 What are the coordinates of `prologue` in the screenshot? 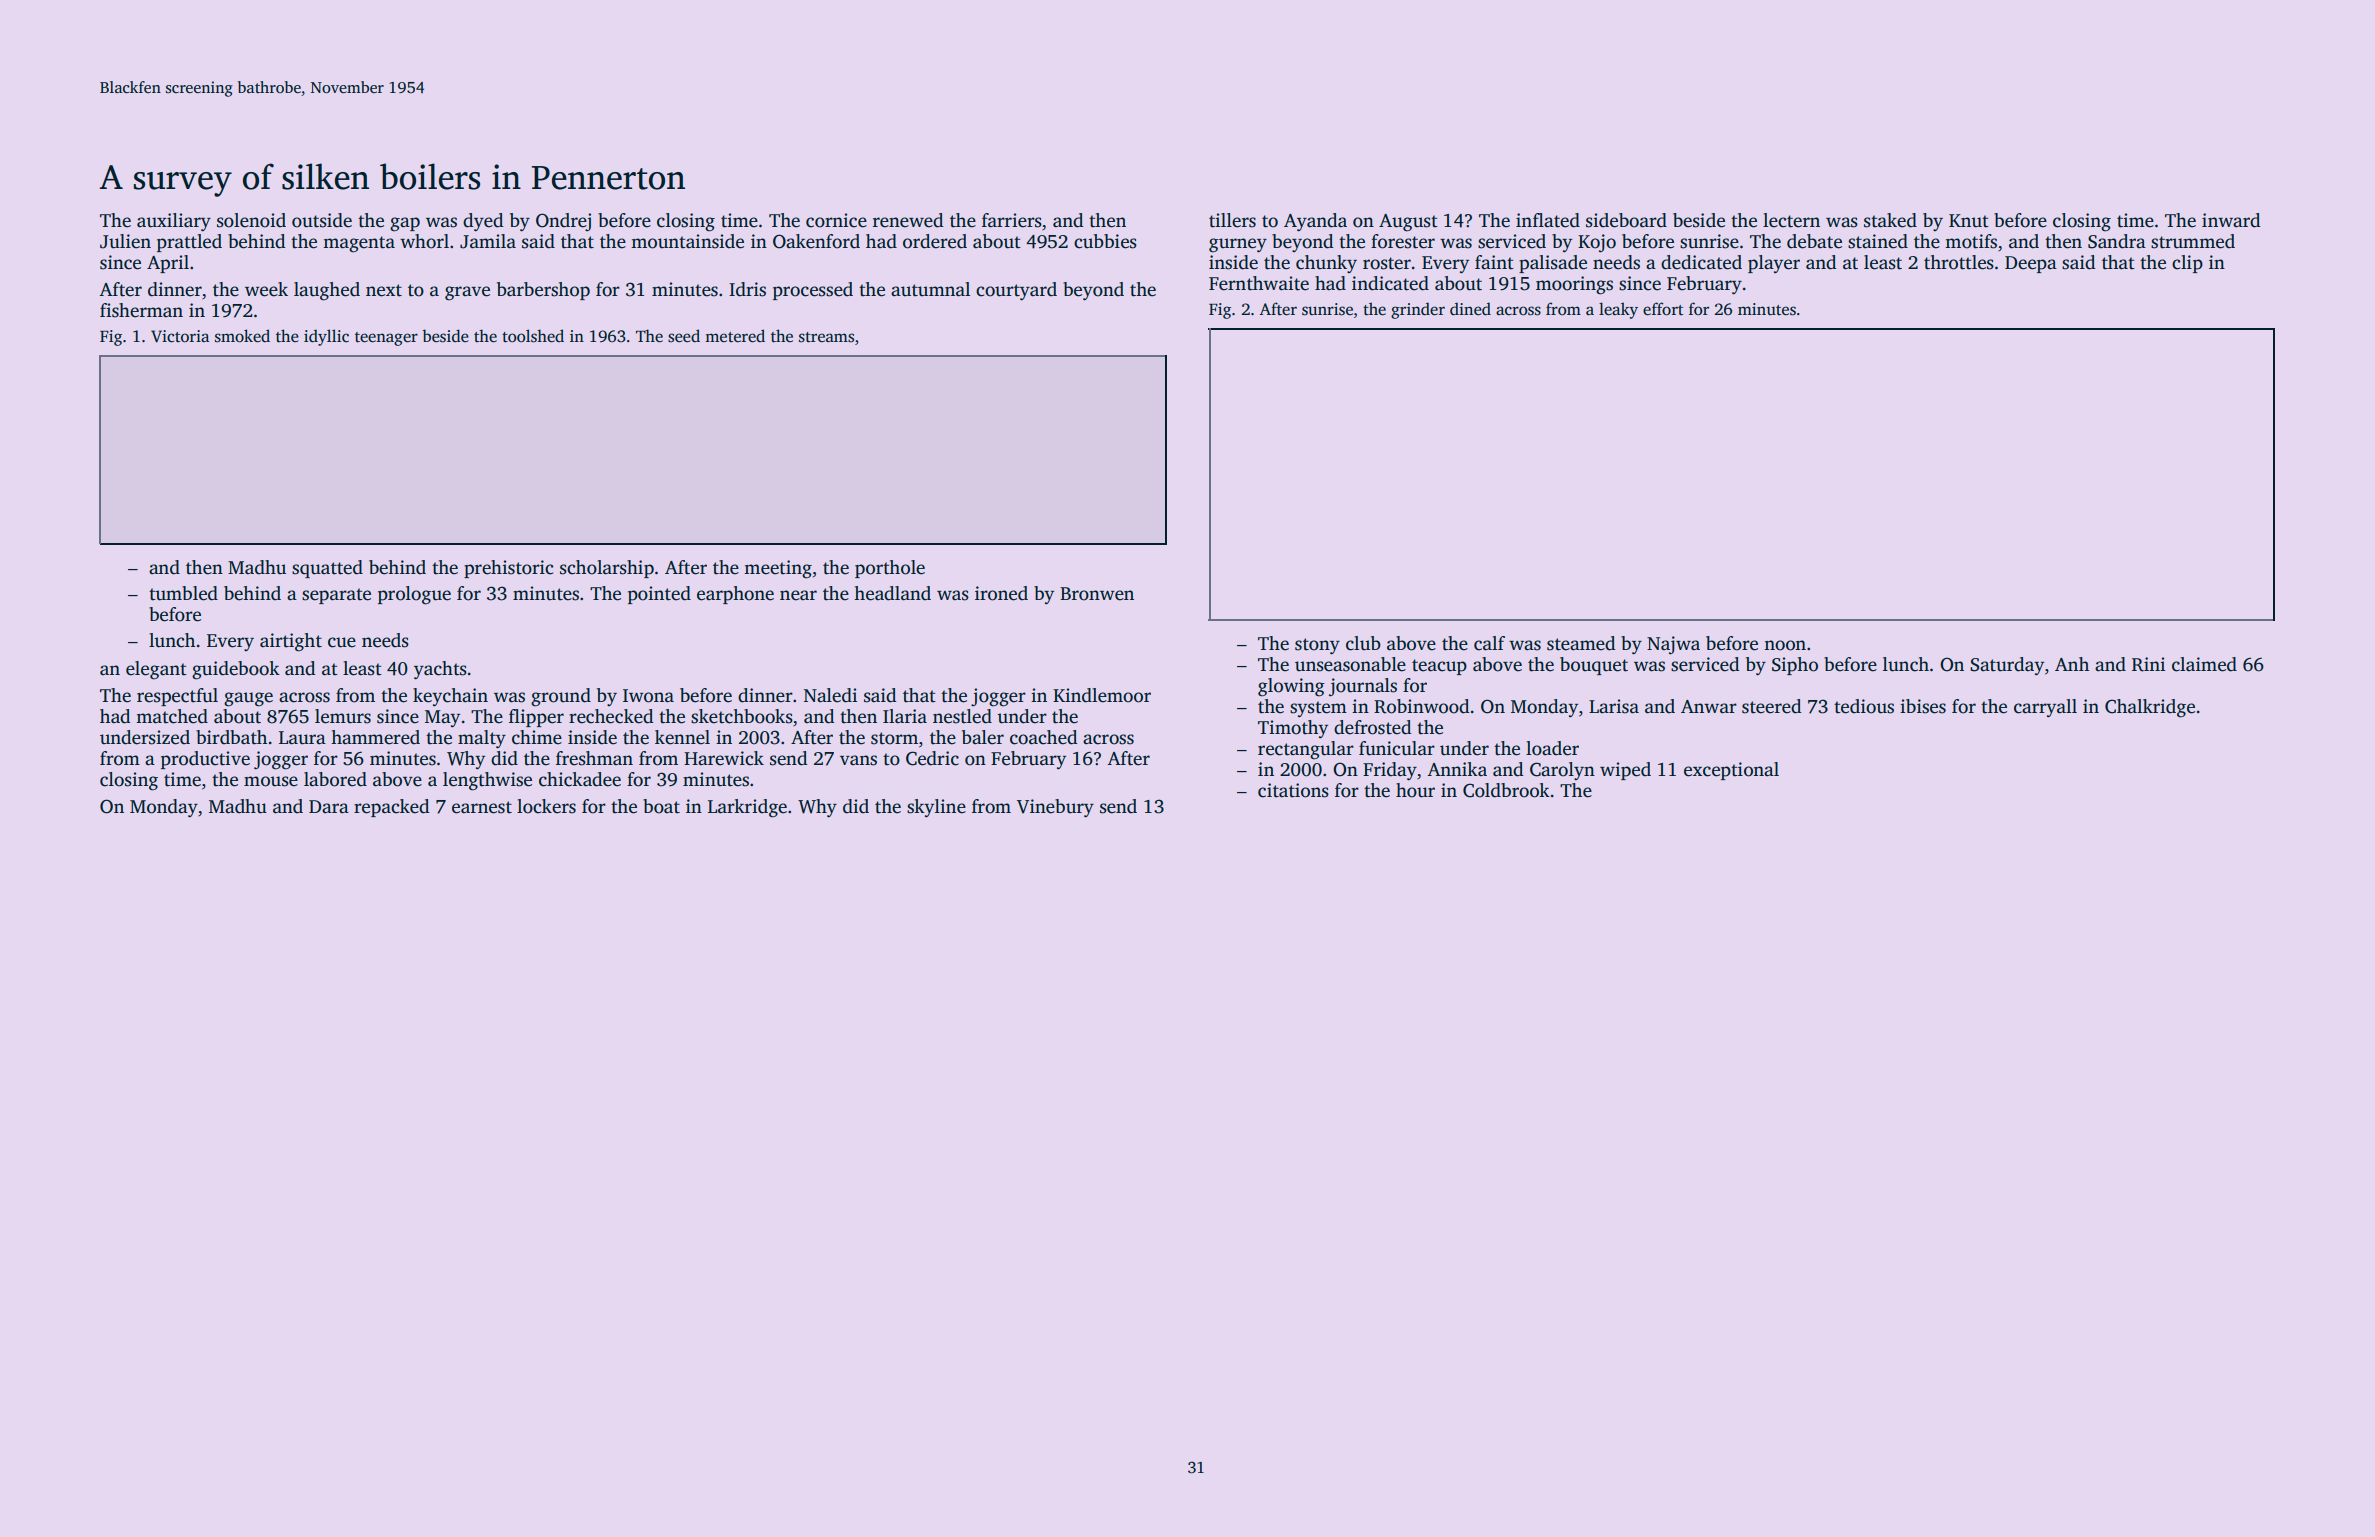 It's located at (414, 595).
